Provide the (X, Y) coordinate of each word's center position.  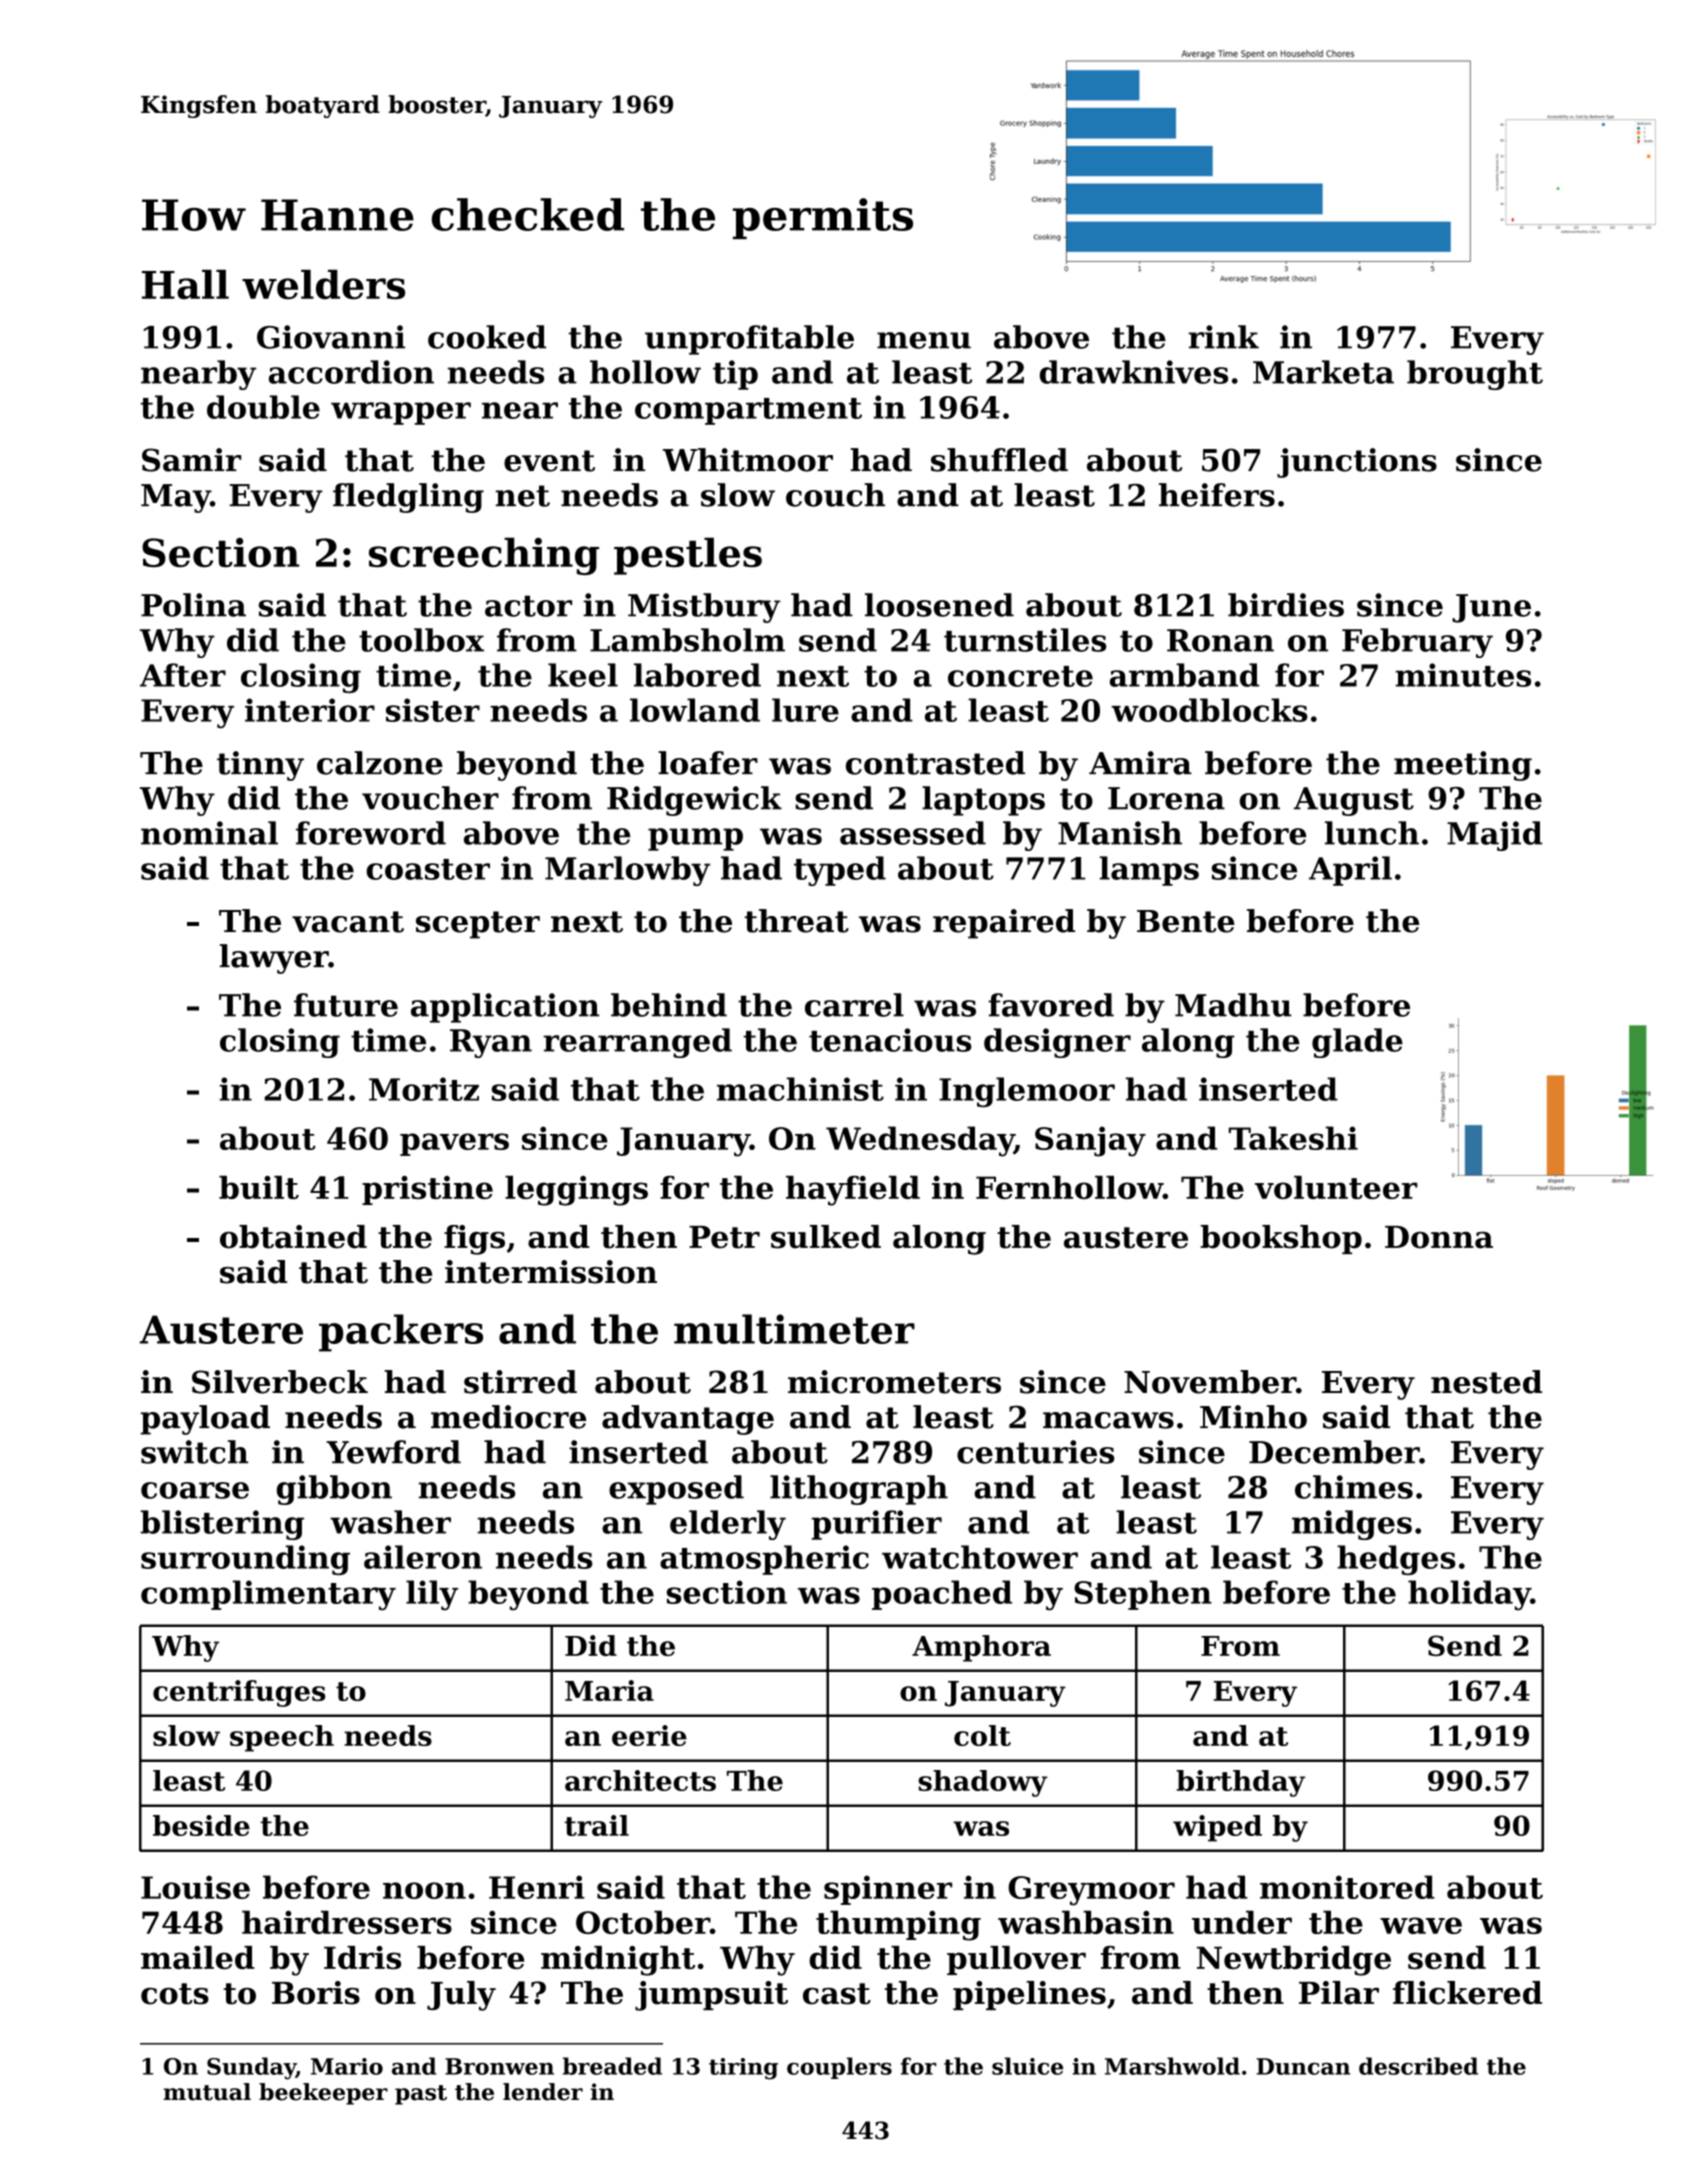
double (263, 407)
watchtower (980, 1557)
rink (1223, 337)
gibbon (334, 1490)
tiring (743, 2069)
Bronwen (499, 2066)
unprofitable (749, 340)
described (1418, 2066)
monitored (1347, 1887)
